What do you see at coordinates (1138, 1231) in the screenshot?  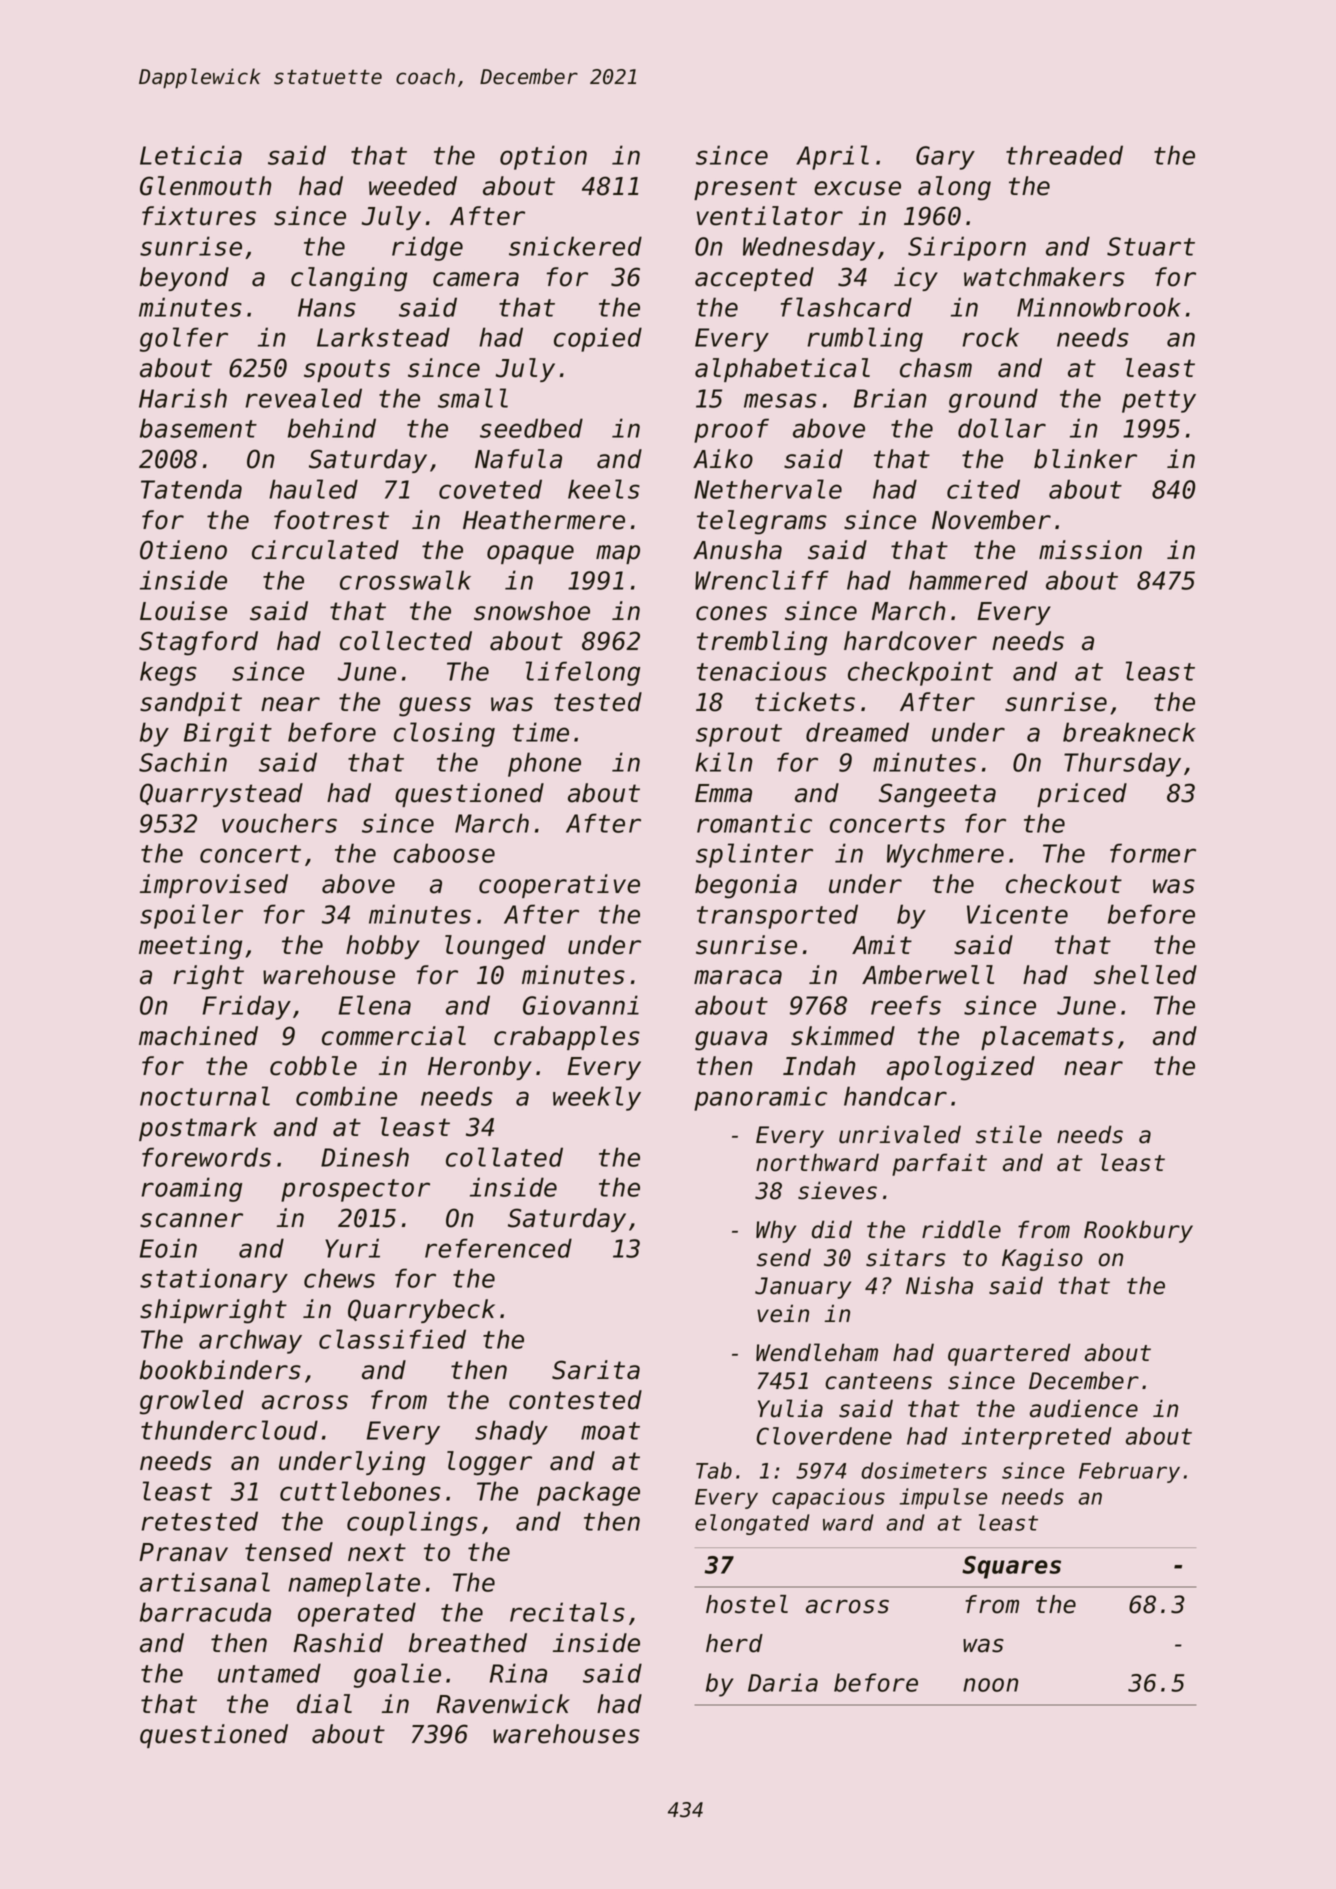 I see `Rookbury` at bounding box center [1138, 1231].
